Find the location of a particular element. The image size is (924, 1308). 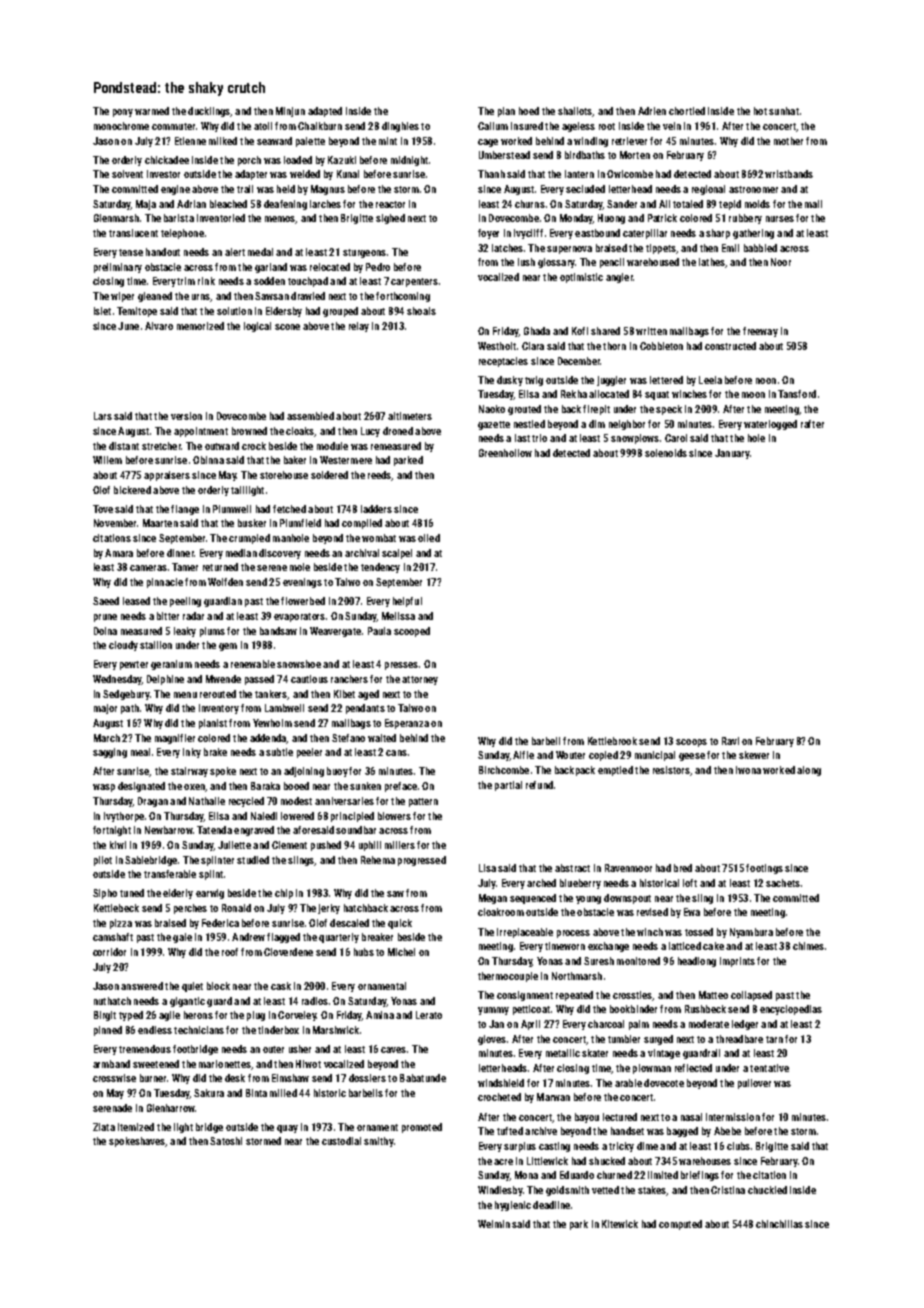

Greenhollow is located at coordinates (505, 453).
